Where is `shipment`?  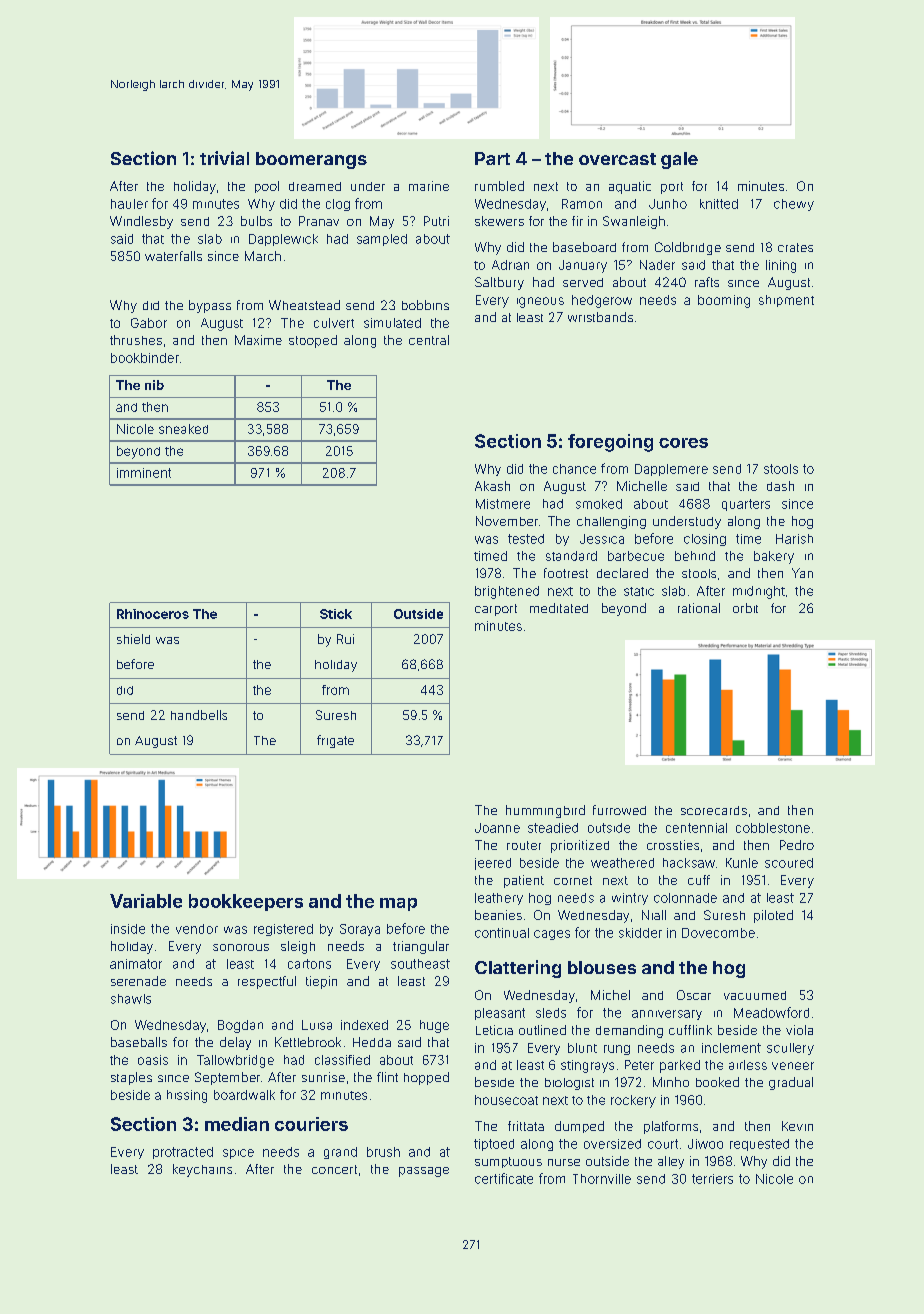 shipment is located at coordinates (786, 301).
